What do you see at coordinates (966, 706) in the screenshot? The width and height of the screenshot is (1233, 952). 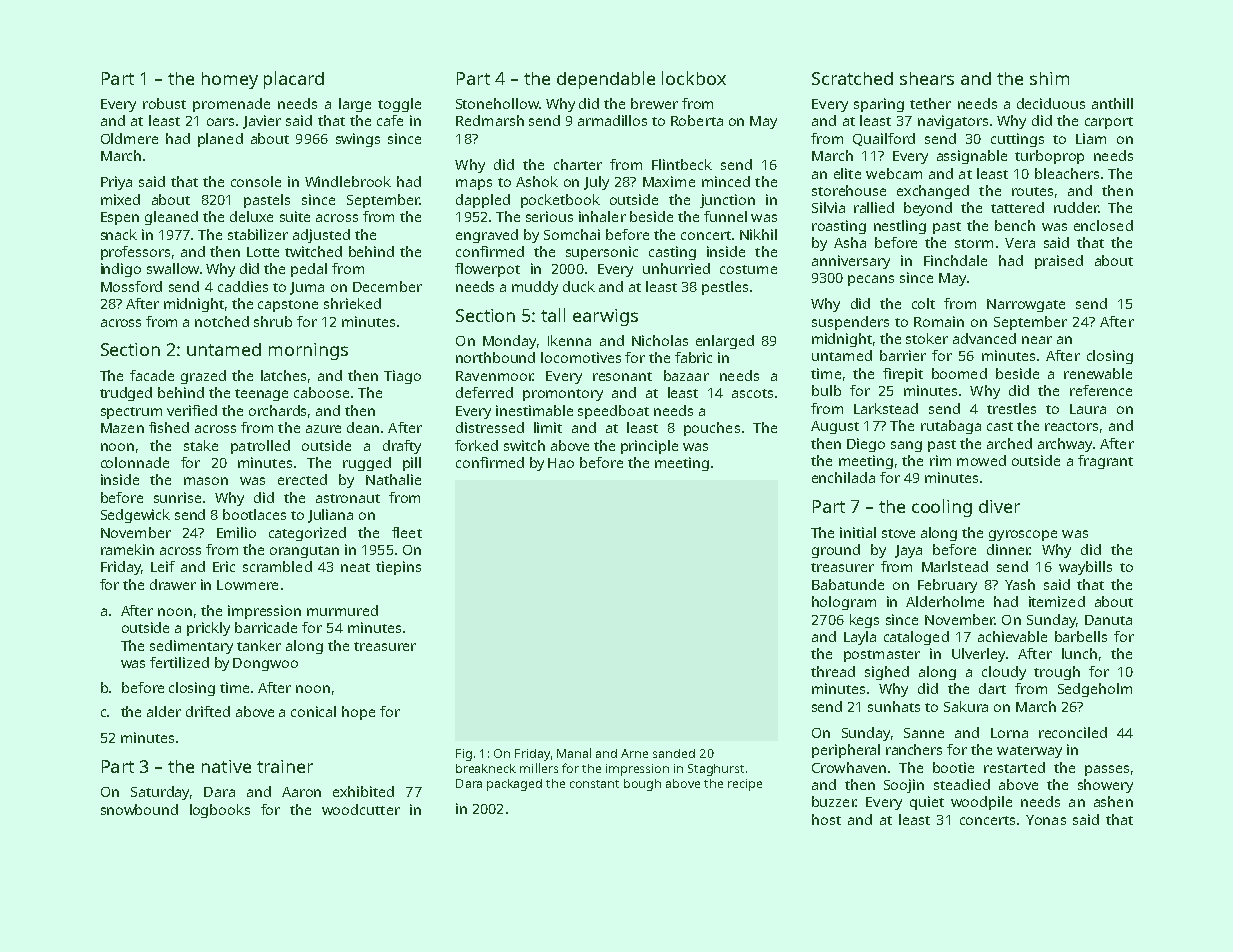 I see `Sakura` at bounding box center [966, 706].
